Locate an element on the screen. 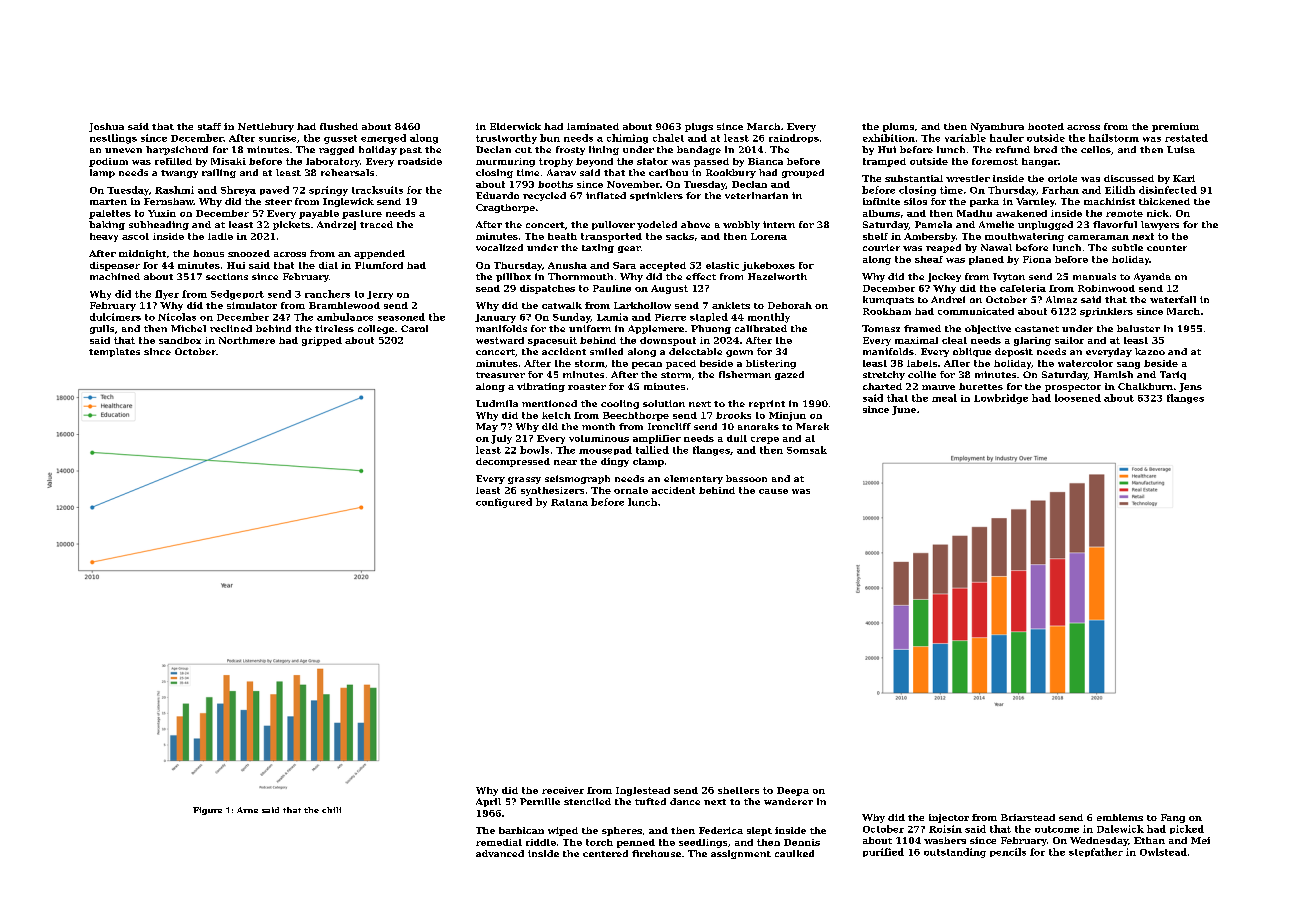 Image resolution: width=1308 pixels, height=924 pixels. awakened is located at coordinates (1021, 213).
